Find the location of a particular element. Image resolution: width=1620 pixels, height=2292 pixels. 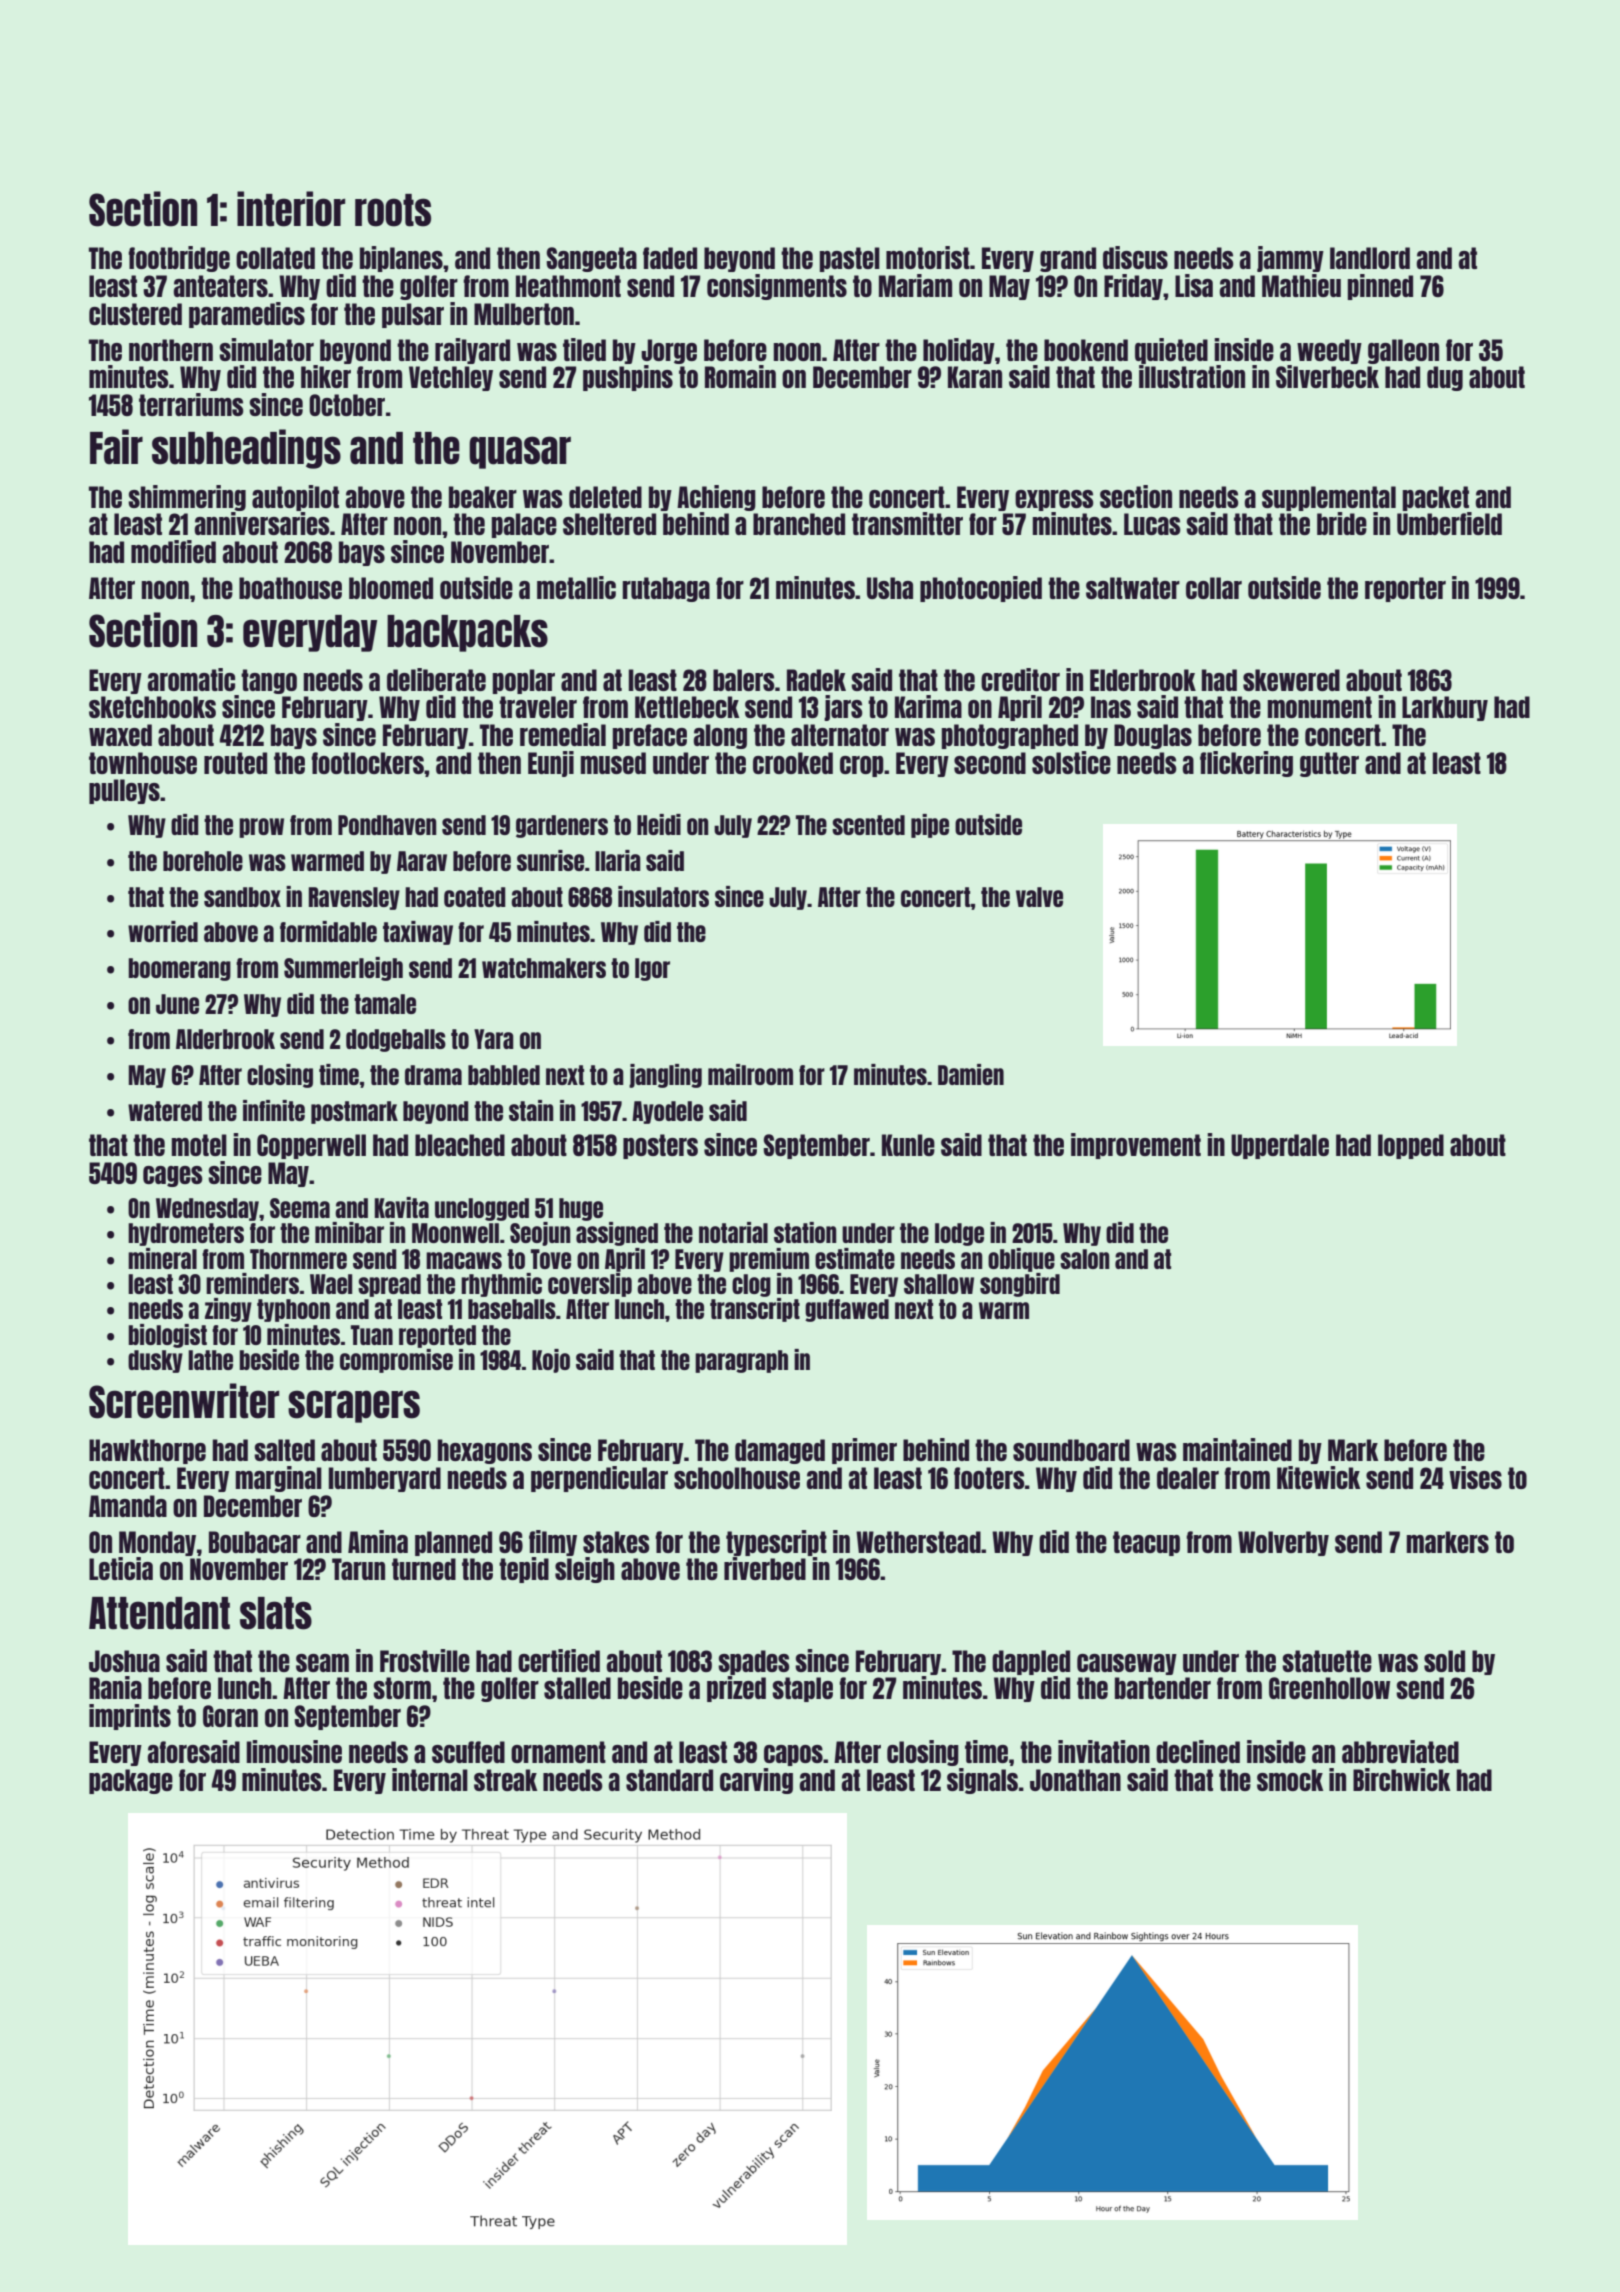

cages is located at coordinates (173, 1176).
